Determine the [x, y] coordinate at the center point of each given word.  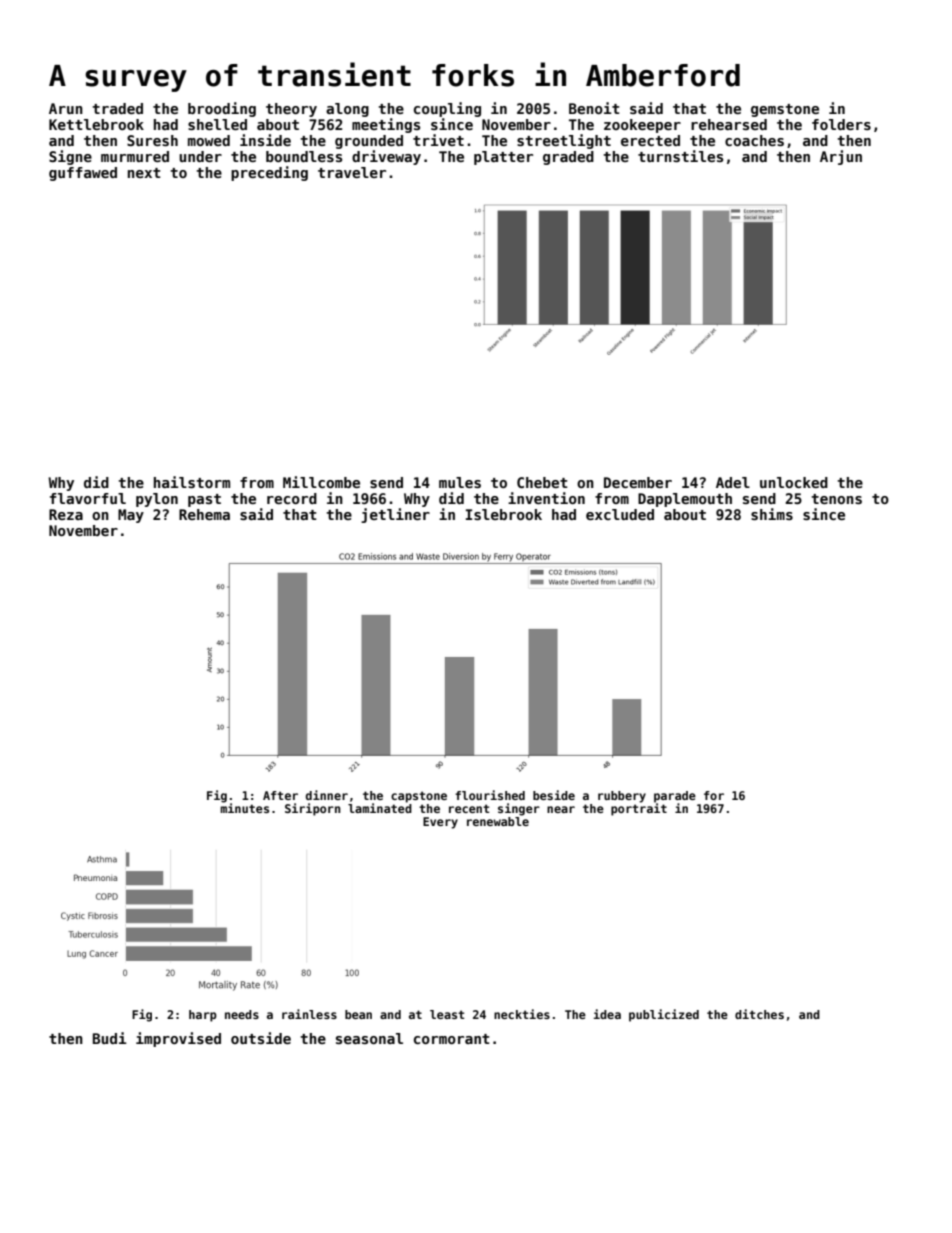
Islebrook [504, 514]
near [561, 809]
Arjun [841, 157]
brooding [222, 109]
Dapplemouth [685, 500]
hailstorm [192, 482]
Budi [110, 1038]
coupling [447, 109]
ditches [759, 1014]
